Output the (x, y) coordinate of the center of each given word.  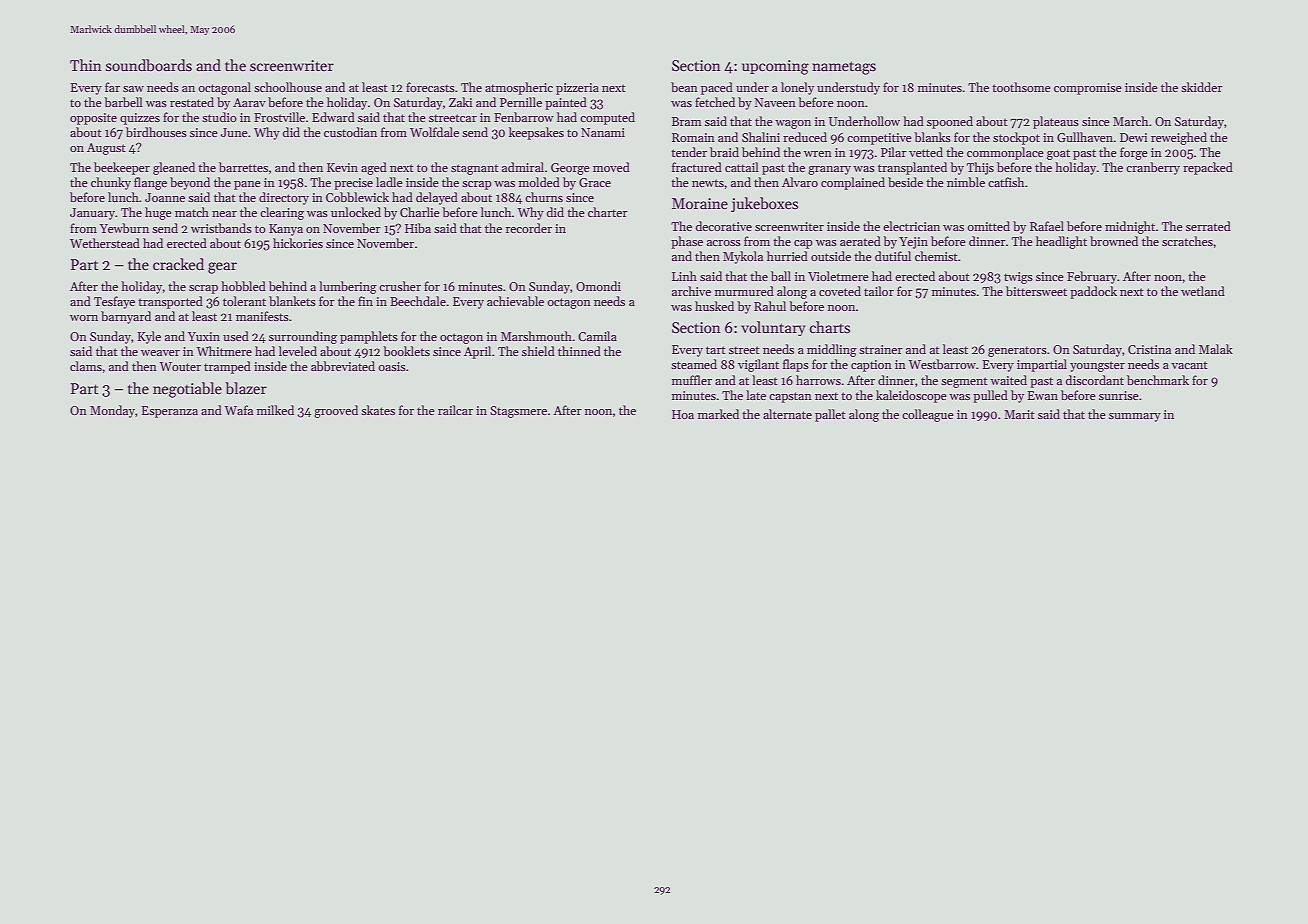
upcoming (775, 67)
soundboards (149, 65)
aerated (860, 241)
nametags (844, 68)
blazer (246, 388)
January (92, 214)
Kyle (149, 337)
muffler (692, 380)
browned (1114, 241)
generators (1017, 351)
